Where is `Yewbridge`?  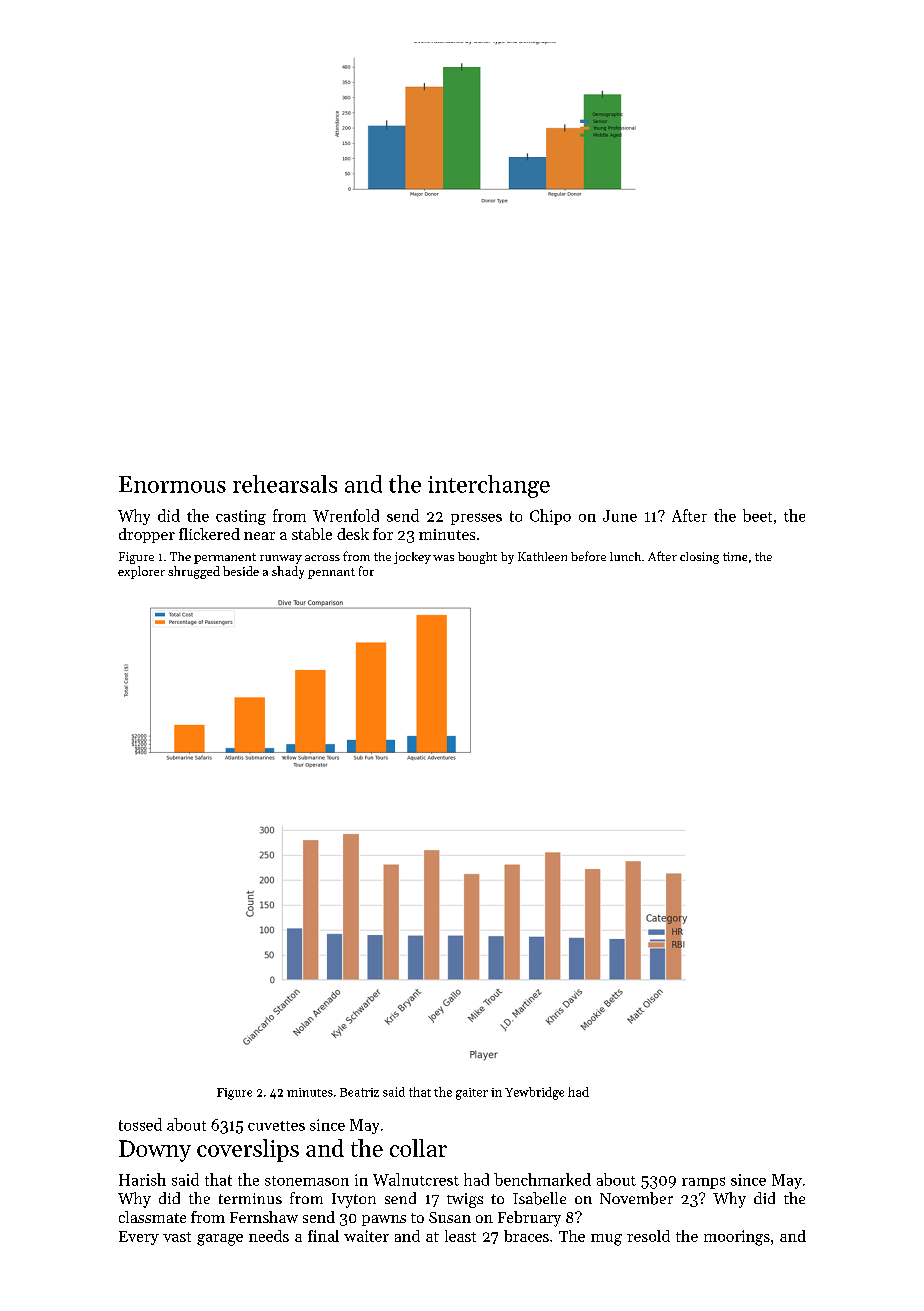
Yewbridge is located at coordinates (534, 1093).
